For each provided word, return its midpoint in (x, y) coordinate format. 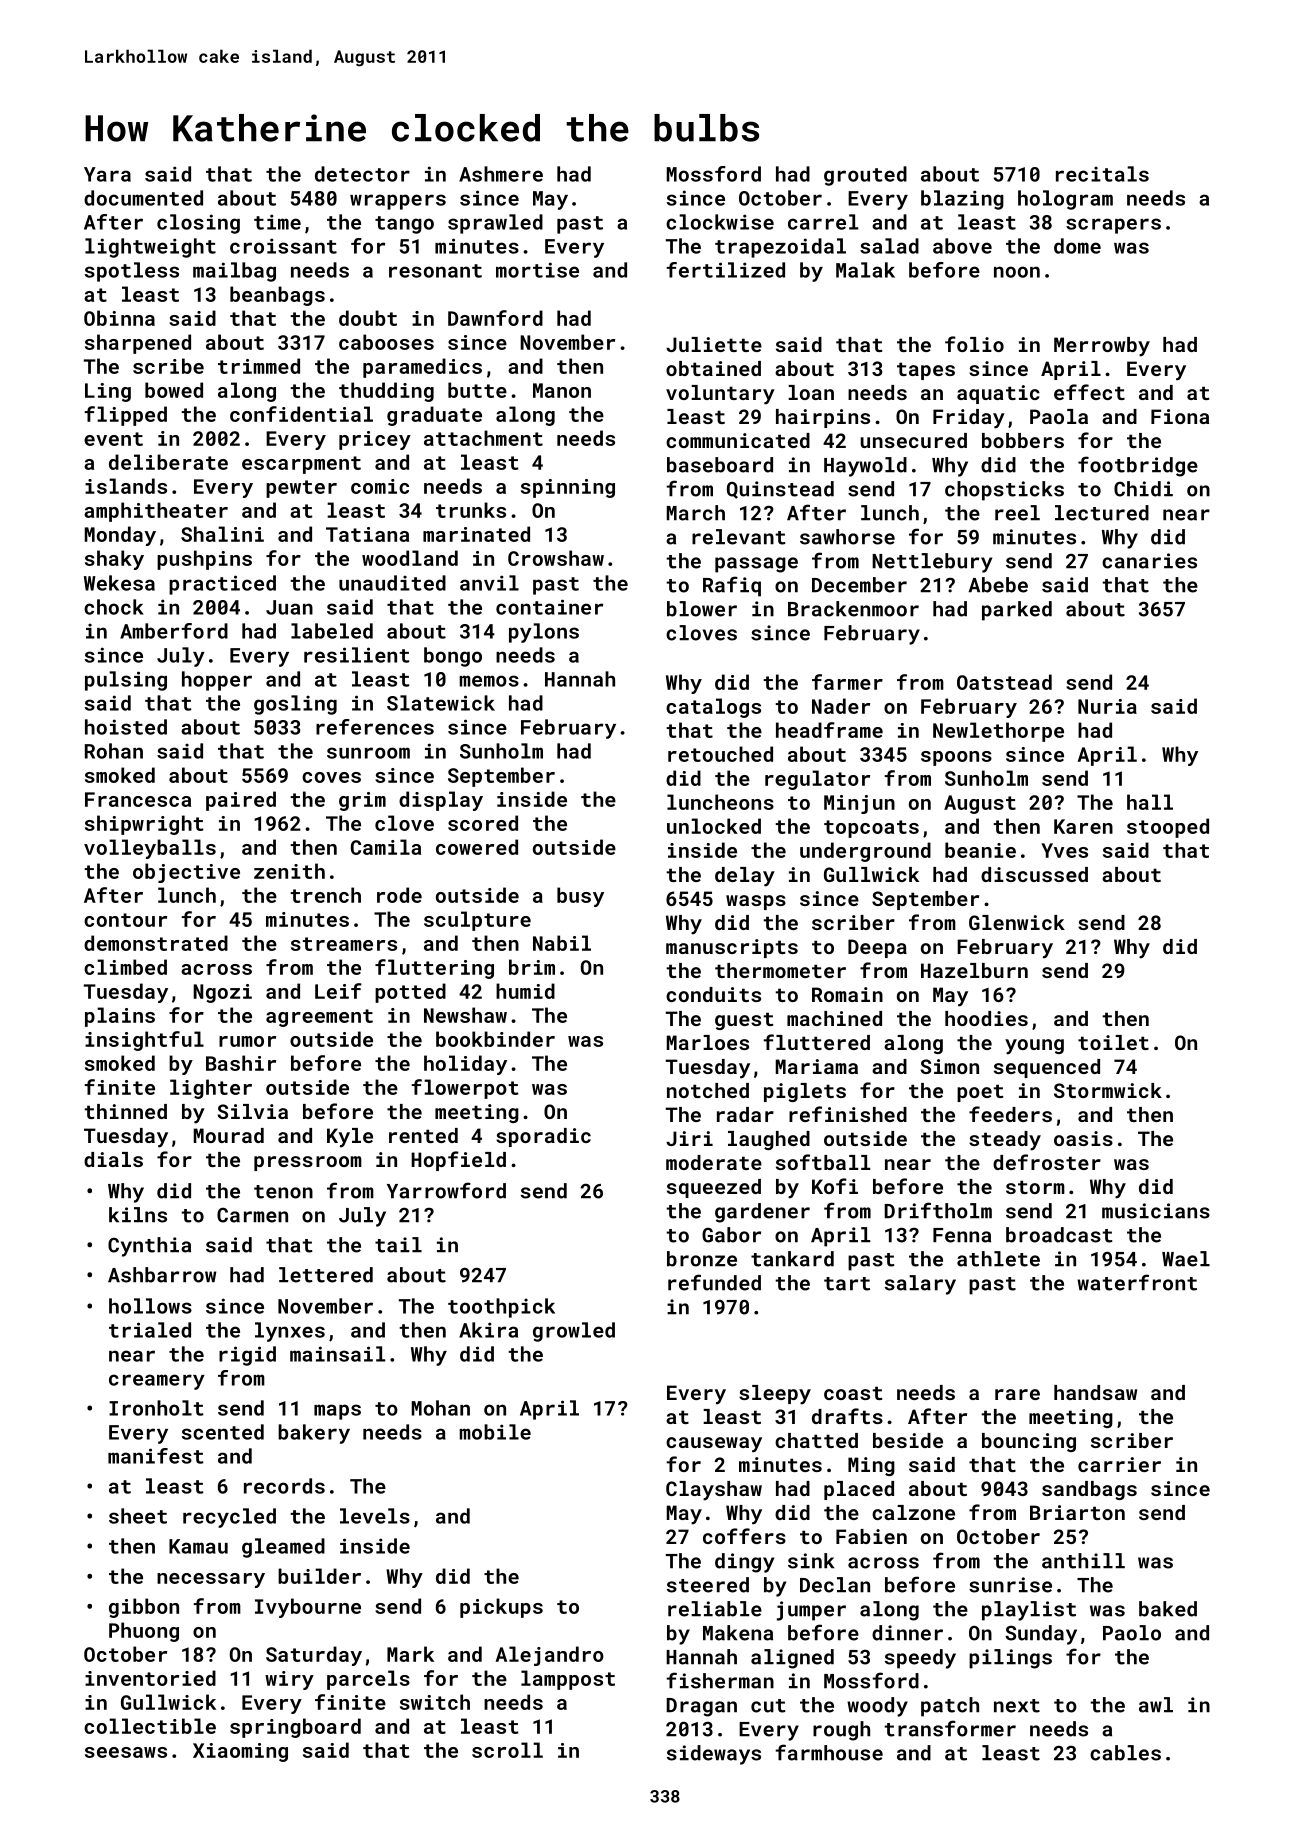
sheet (138, 1516)
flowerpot (464, 1089)
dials (113, 1159)
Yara (107, 174)
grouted (865, 176)
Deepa (877, 948)
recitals (1102, 174)
